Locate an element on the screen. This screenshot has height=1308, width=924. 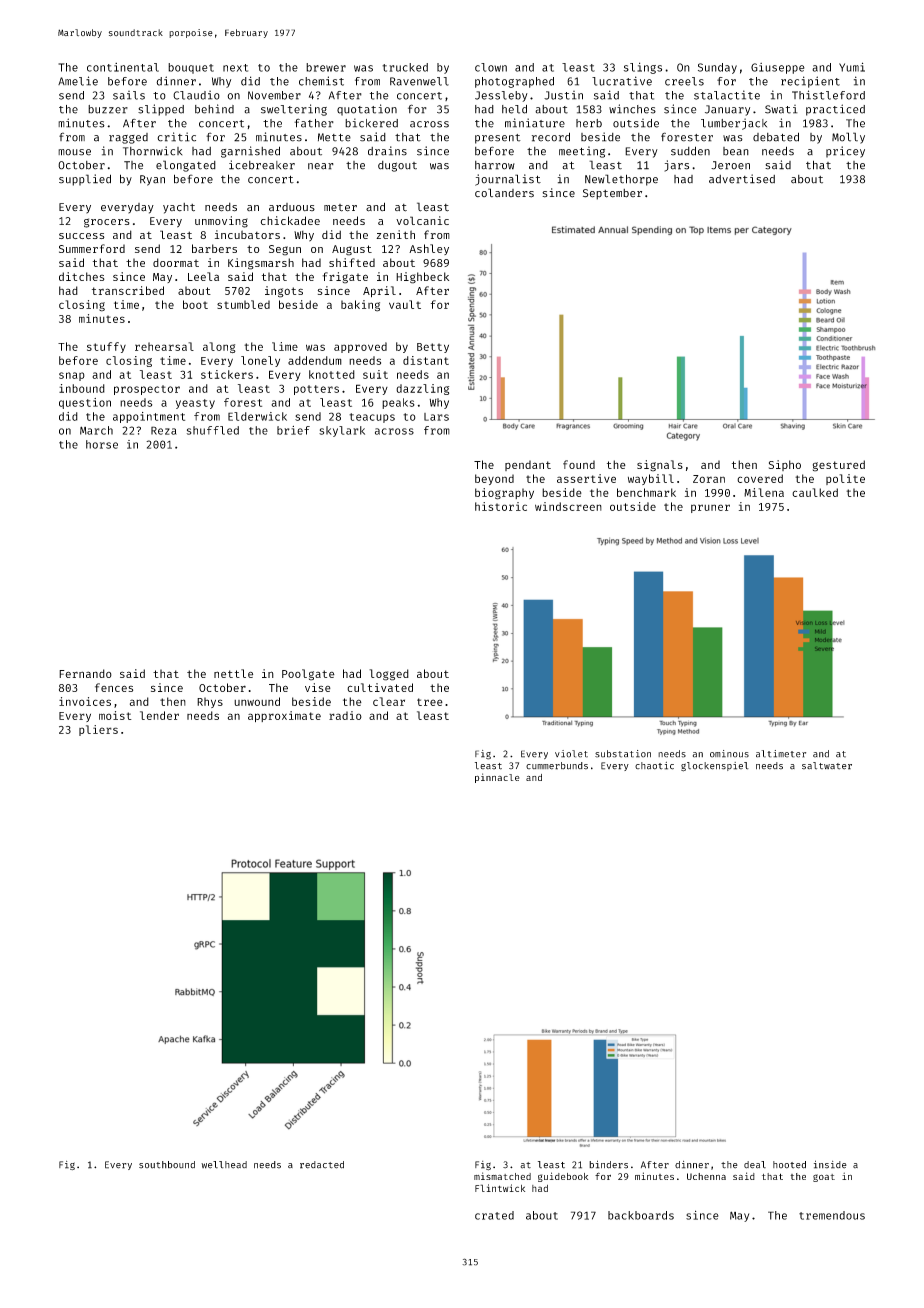
Newlethorpe is located at coordinates (621, 180).
